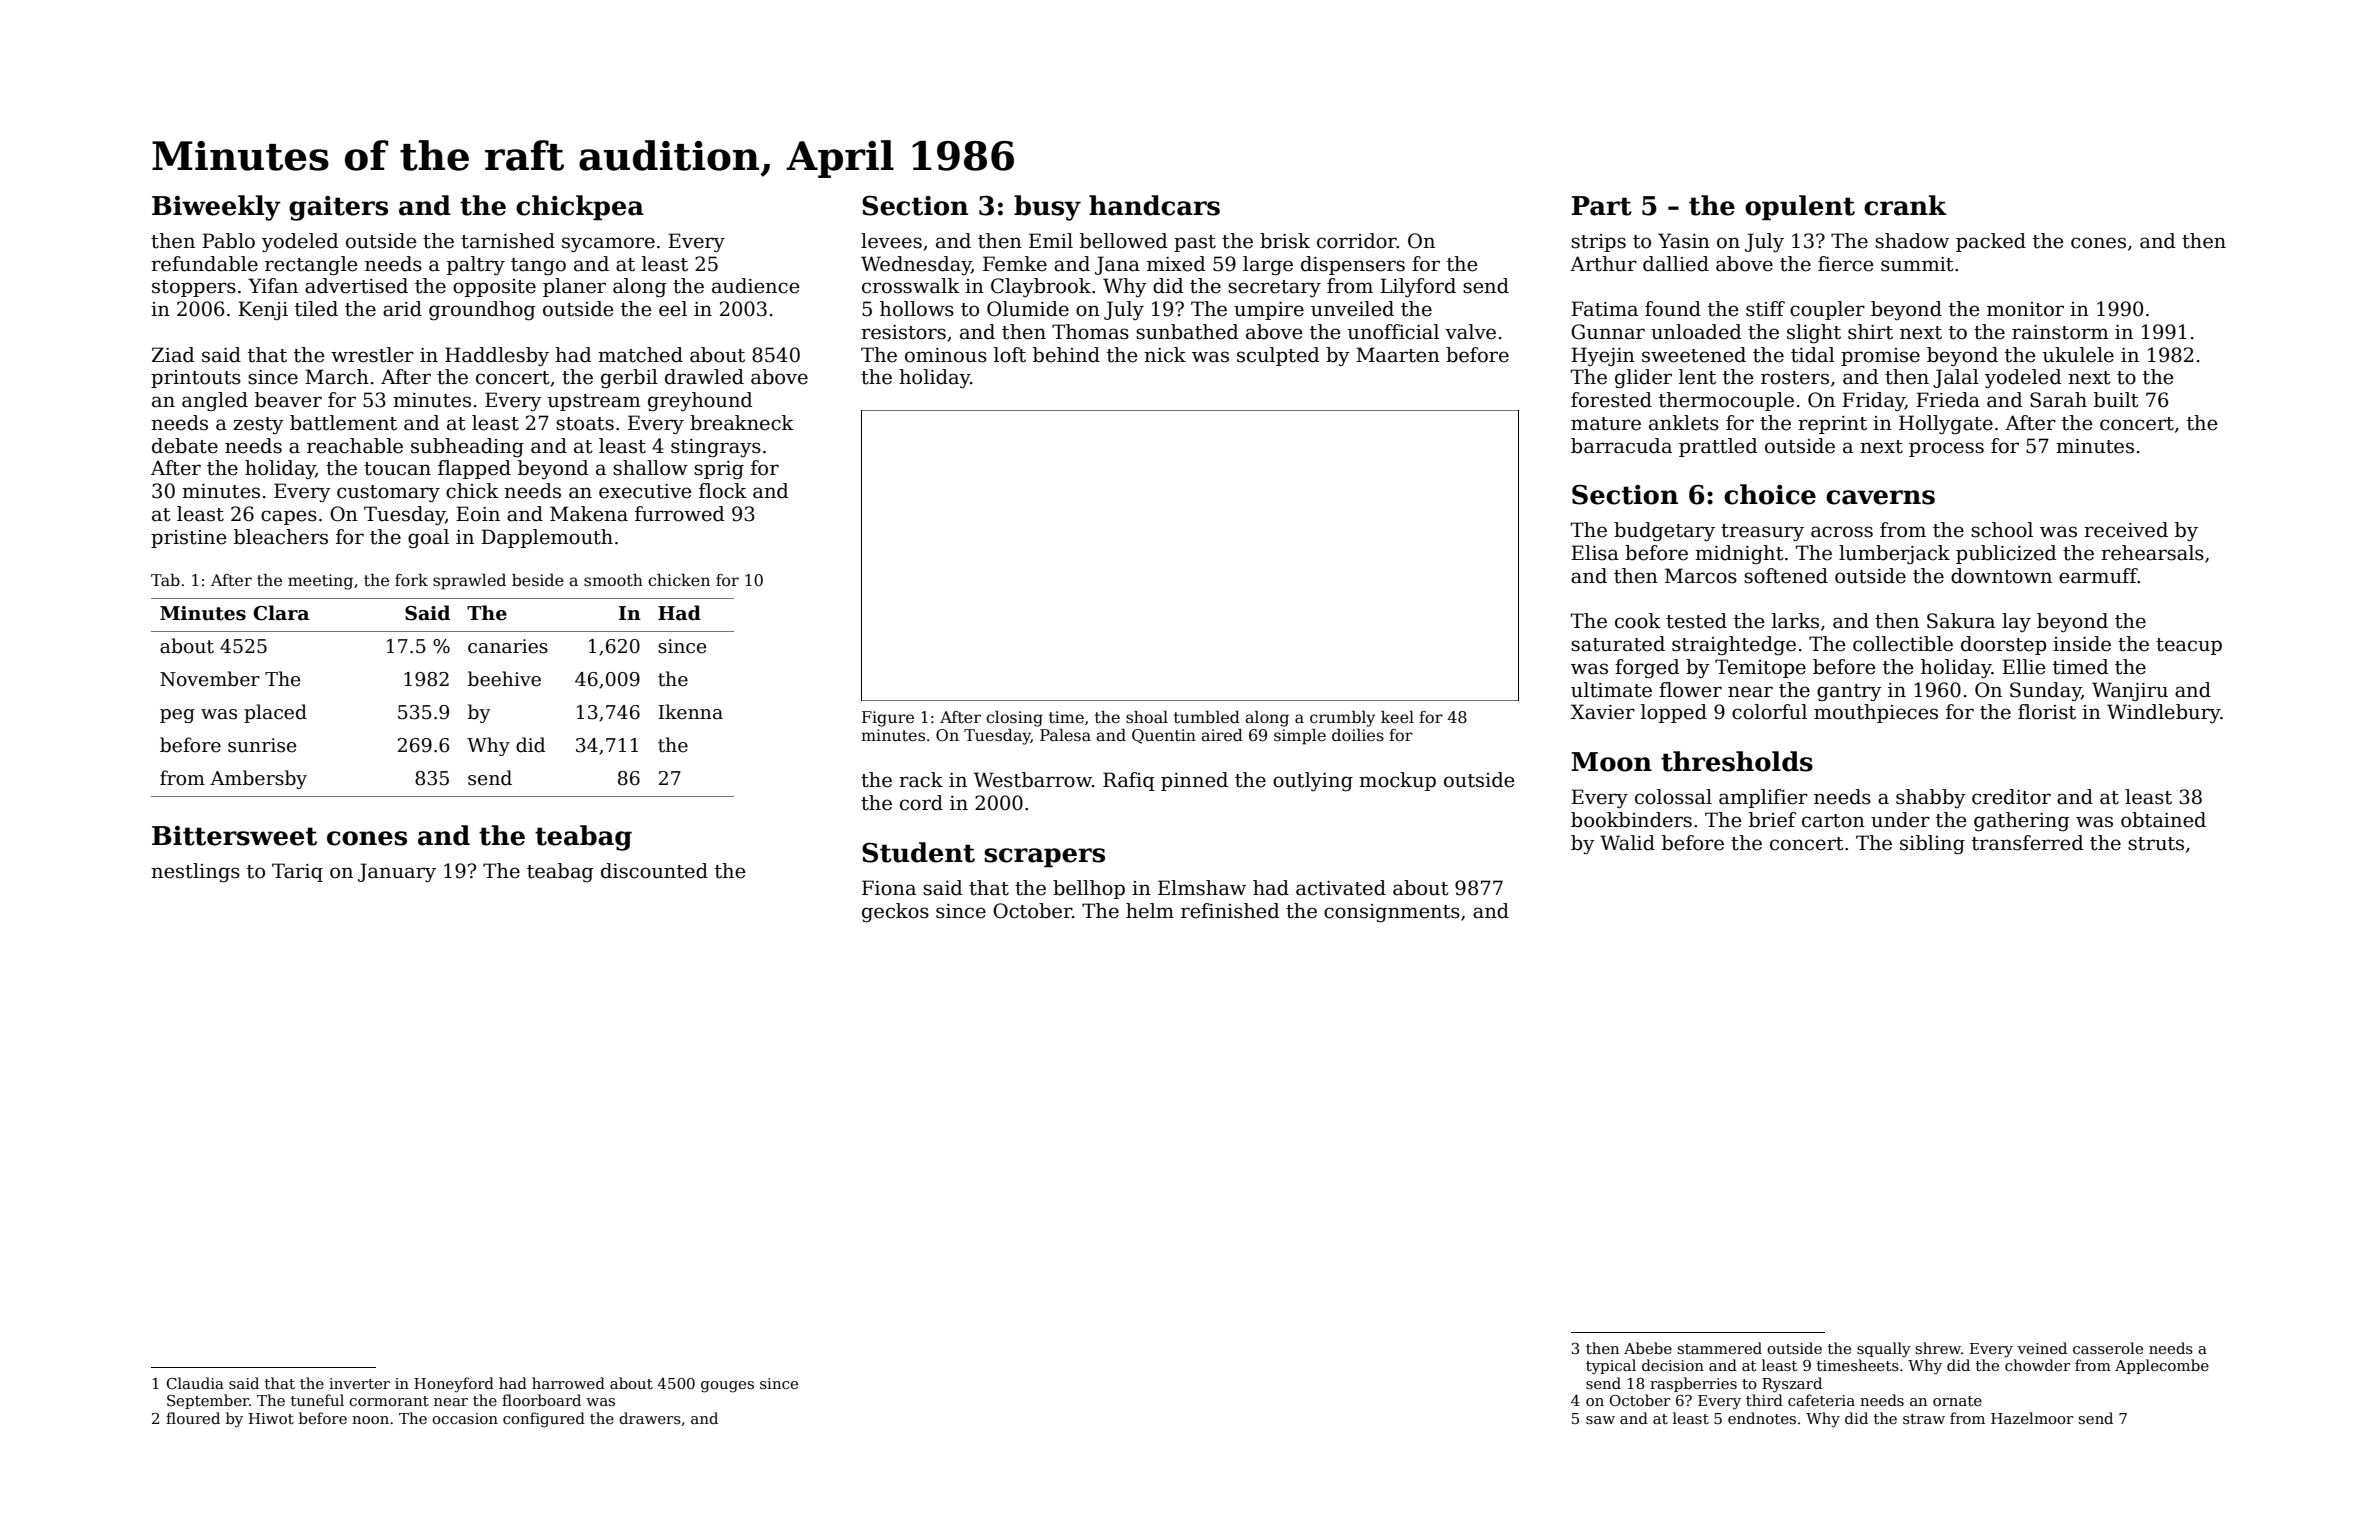 The width and height of the document is (2380, 1540). I want to click on prattled, so click(1718, 447).
